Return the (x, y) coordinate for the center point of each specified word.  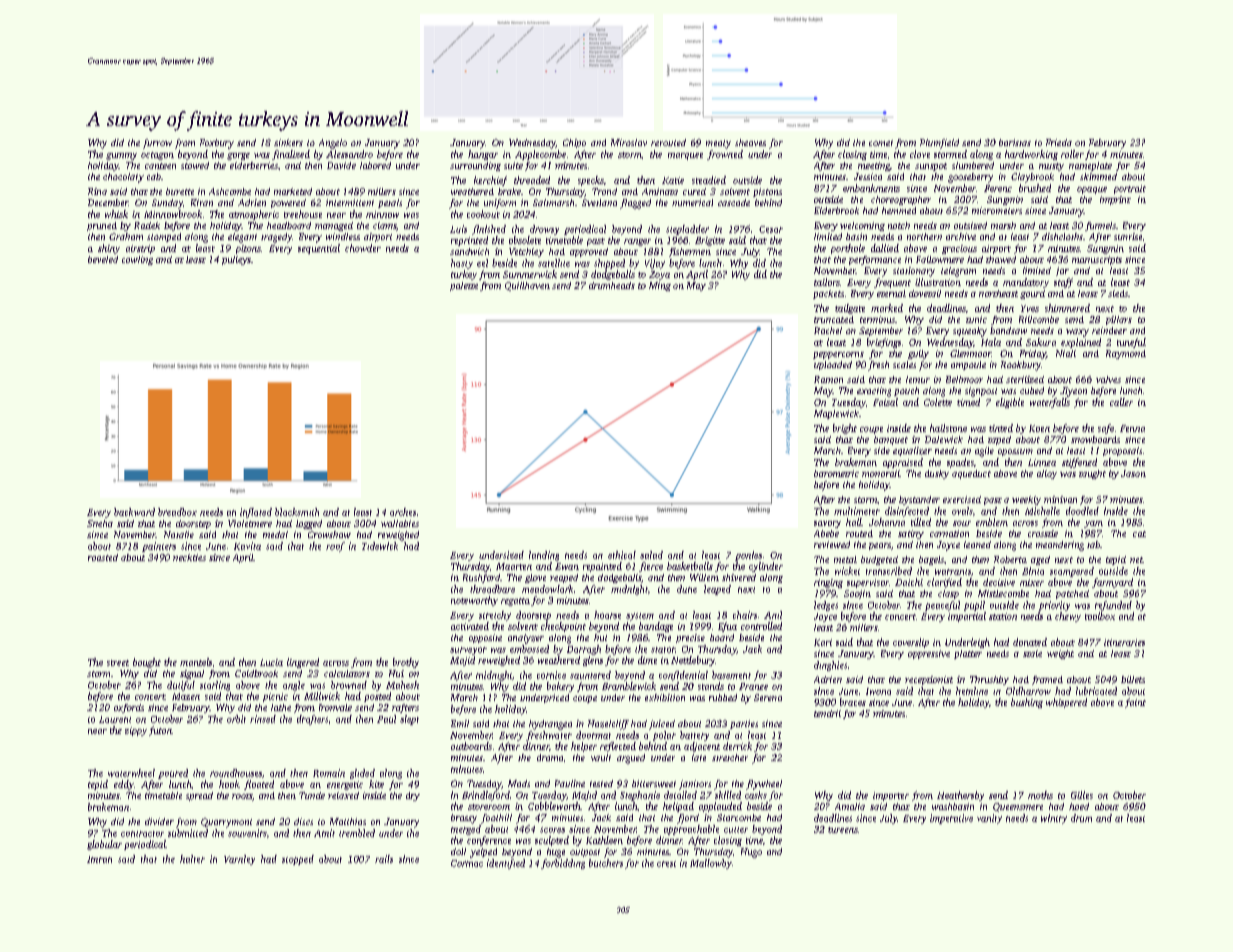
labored (375, 165)
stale (1032, 653)
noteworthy (474, 601)
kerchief (490, 181)
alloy (1047, 474)
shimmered (1067, 308)
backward (134, 512)
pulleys (236, 260)
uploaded (833, 365)
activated (470, 626)
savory (827, 524)
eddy (124, 785)
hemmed (899, 210)
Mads (519, 783)
